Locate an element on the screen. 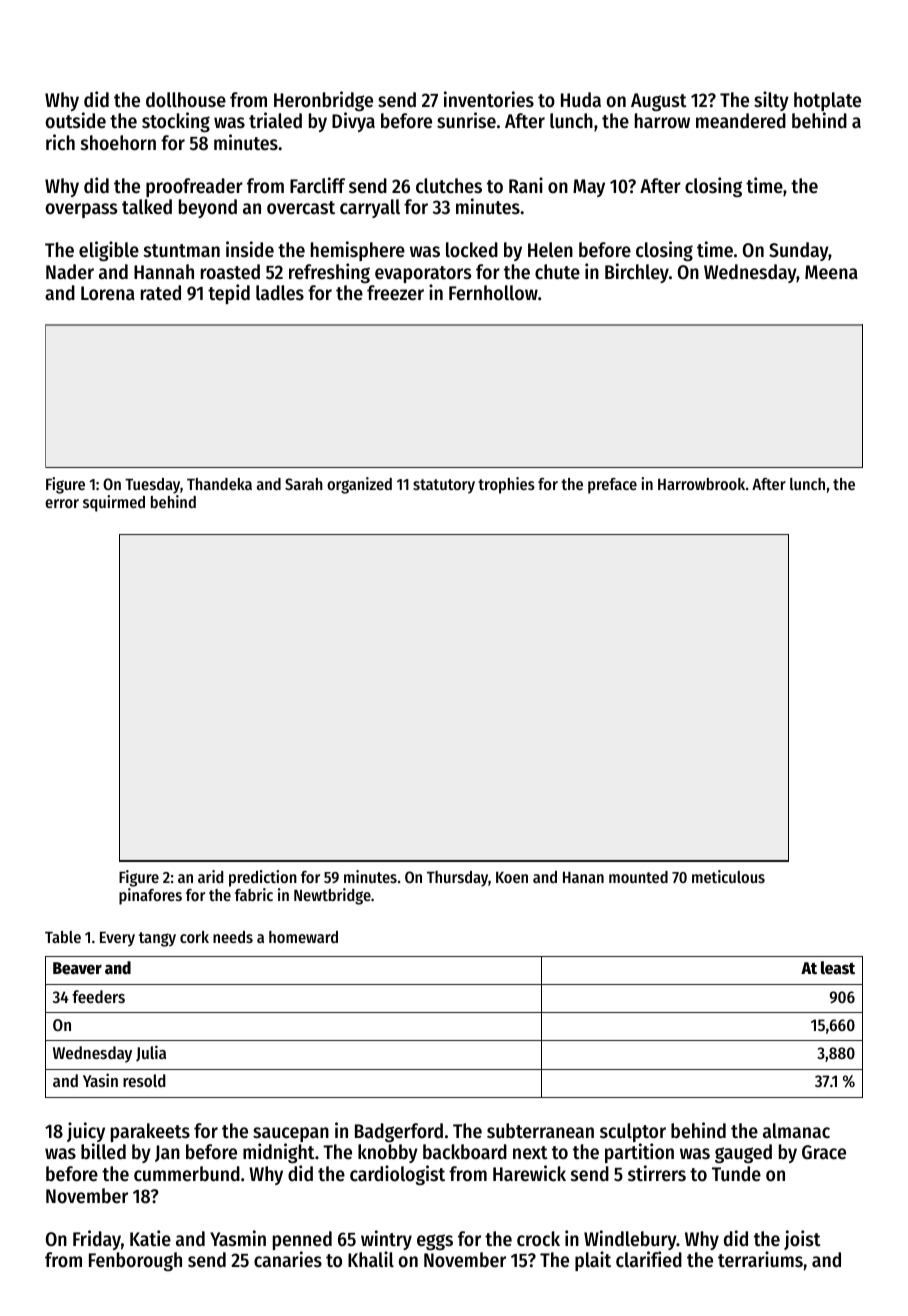 Image resolution: width=908 pixels, height=1316 pixels. Koen is located at coordinates (512, 877).
